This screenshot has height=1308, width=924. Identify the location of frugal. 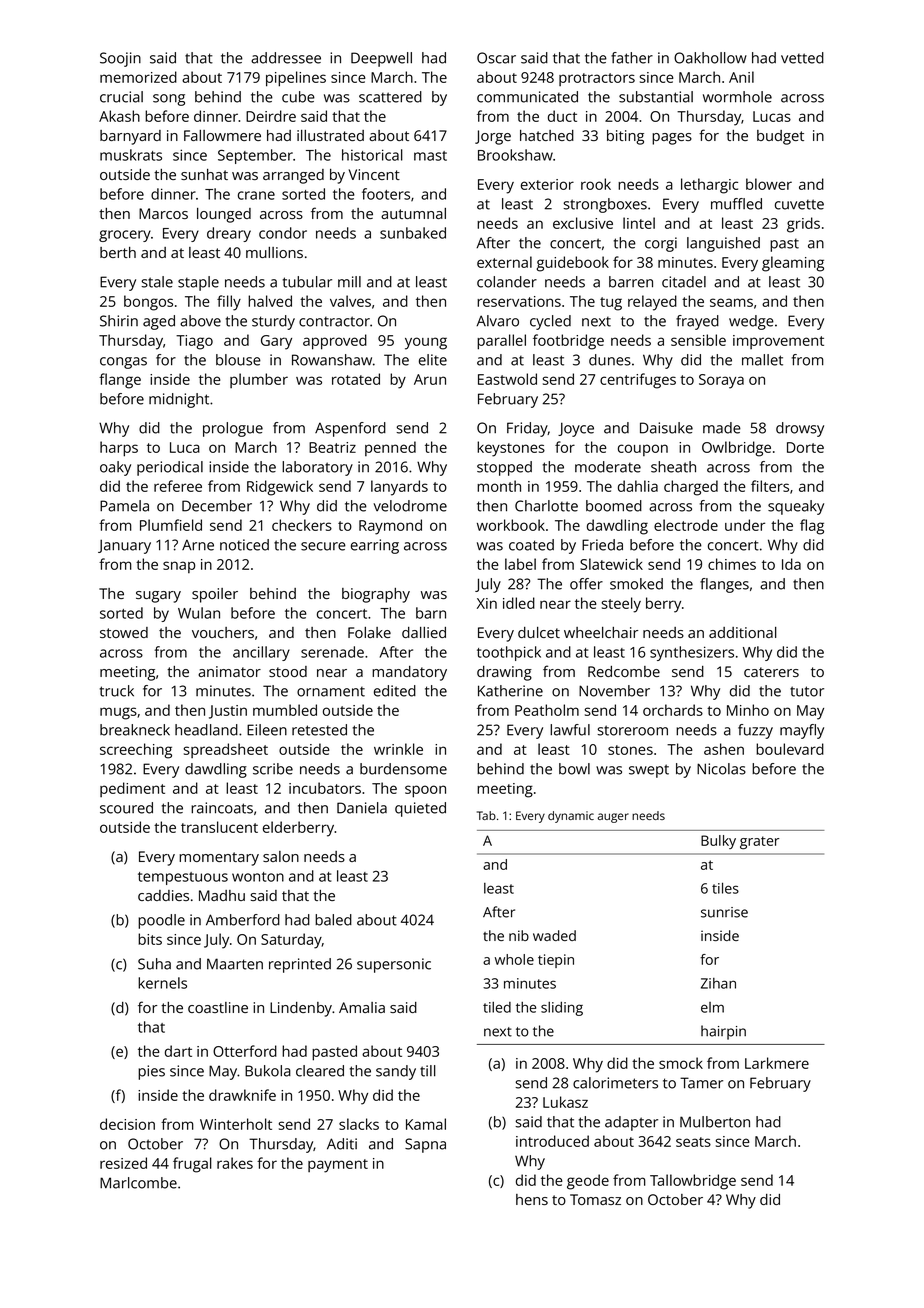
(192, 1165).
